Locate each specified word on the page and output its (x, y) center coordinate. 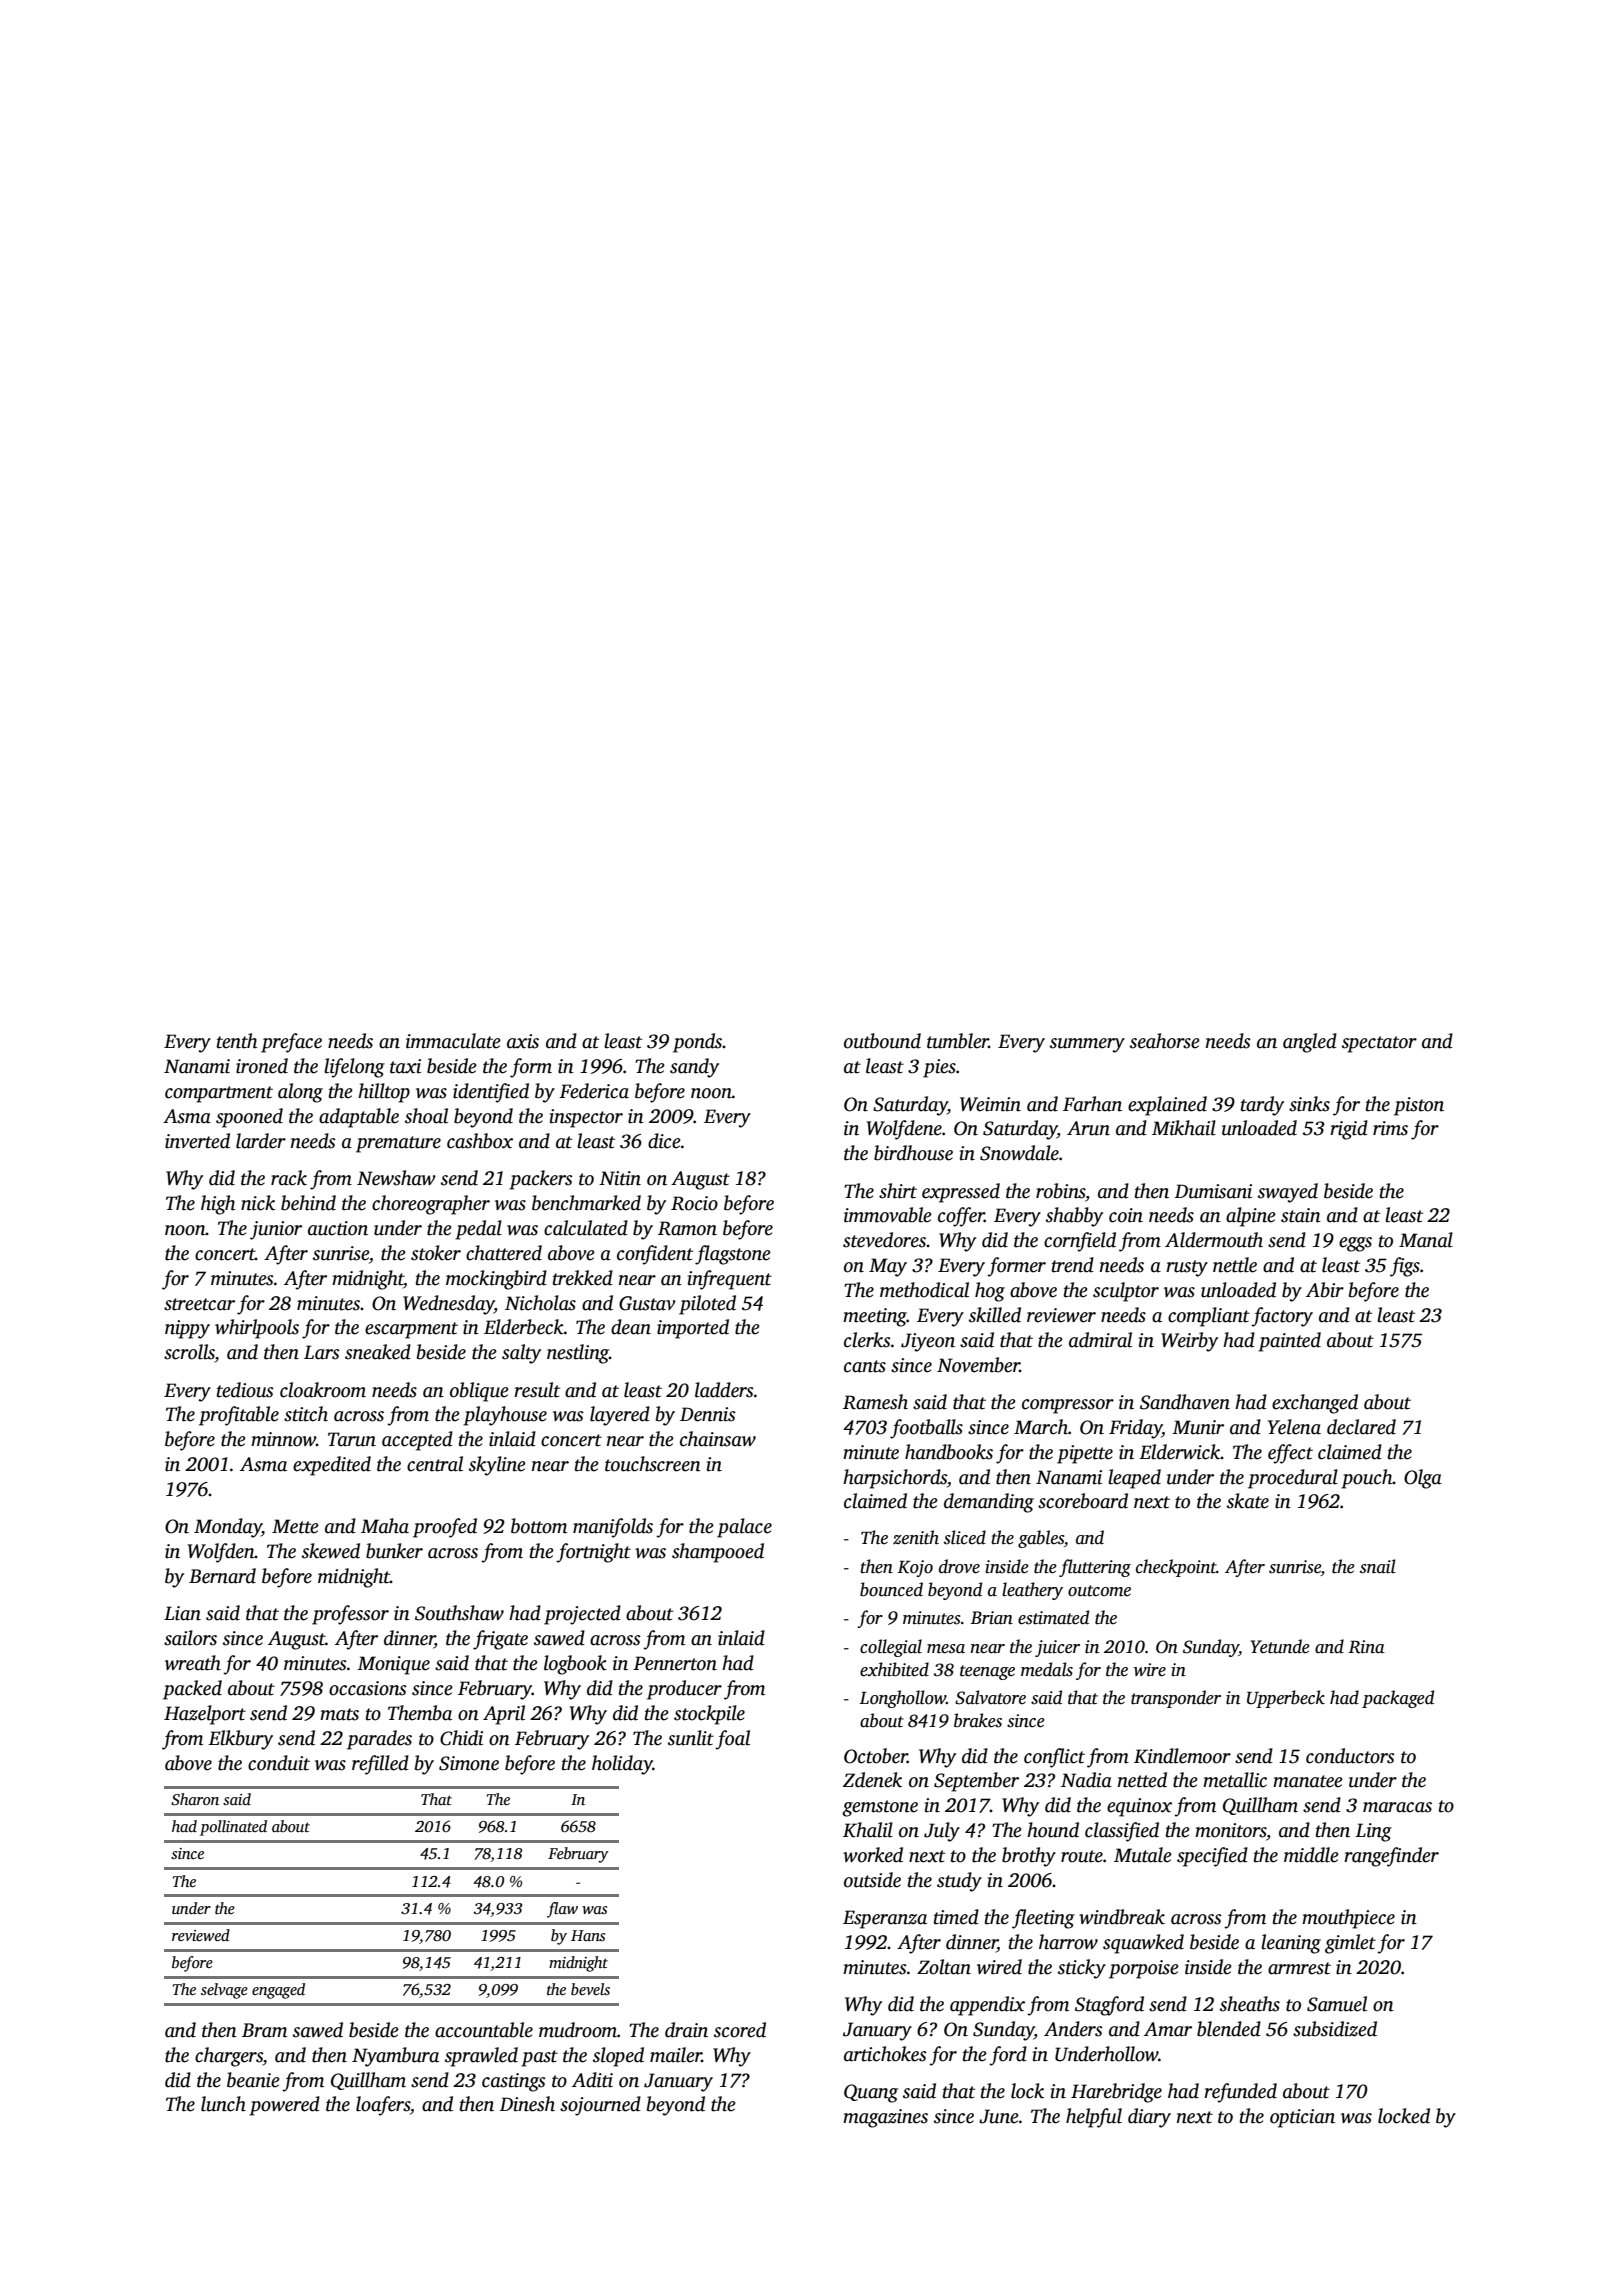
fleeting (1043, 1919)
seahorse (1165, 1041)
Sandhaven (1185, 1402)
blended (1229, 2029)
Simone (469, 1763)
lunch (223, 2104)
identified (491, 1093)
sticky (1082, 1969)
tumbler (958, 1041)
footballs (926, 1429)
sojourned (600, 2106)
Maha (385, 1526)
